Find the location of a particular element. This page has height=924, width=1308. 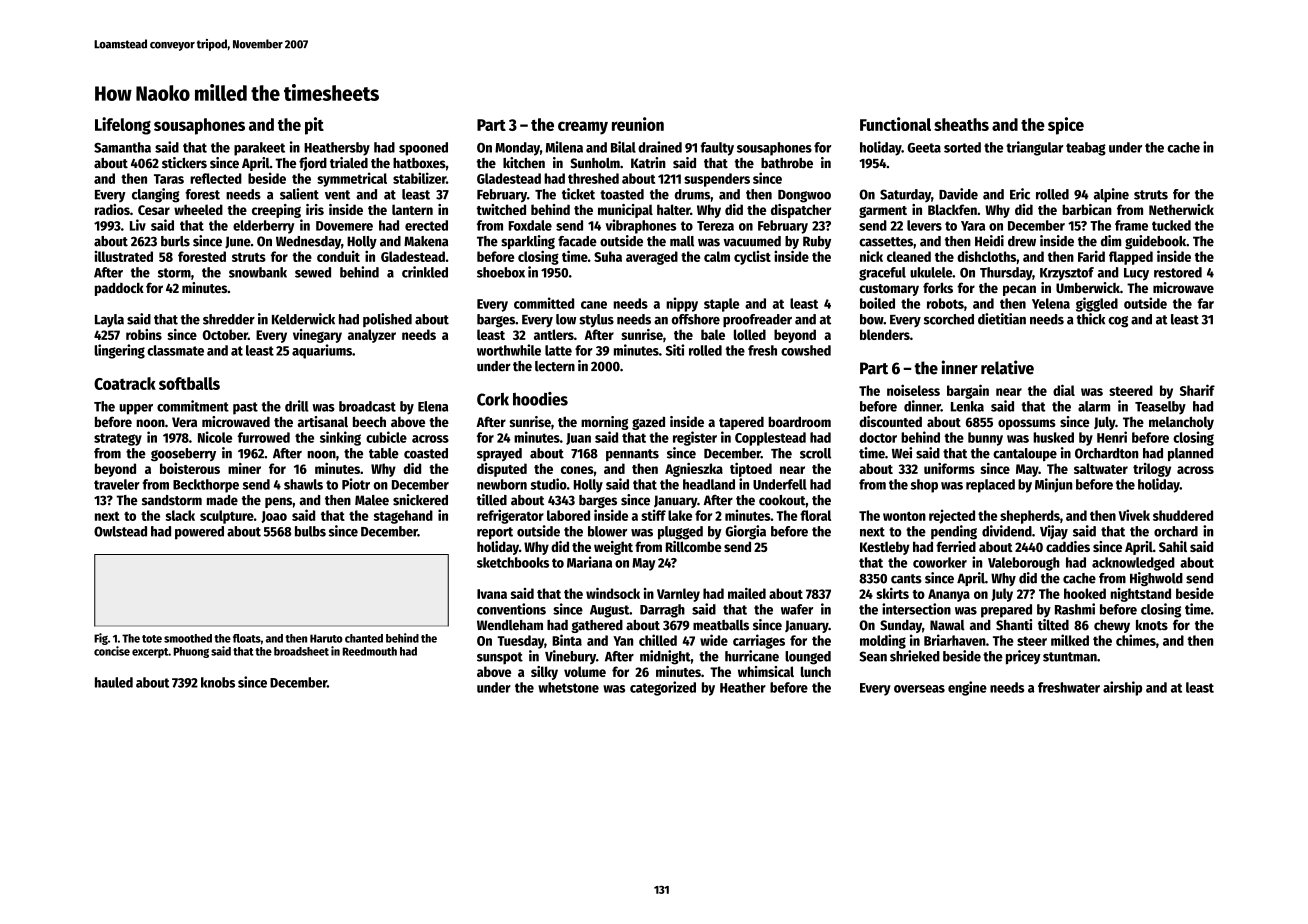

lounged is located at coordinates (808, 658).
